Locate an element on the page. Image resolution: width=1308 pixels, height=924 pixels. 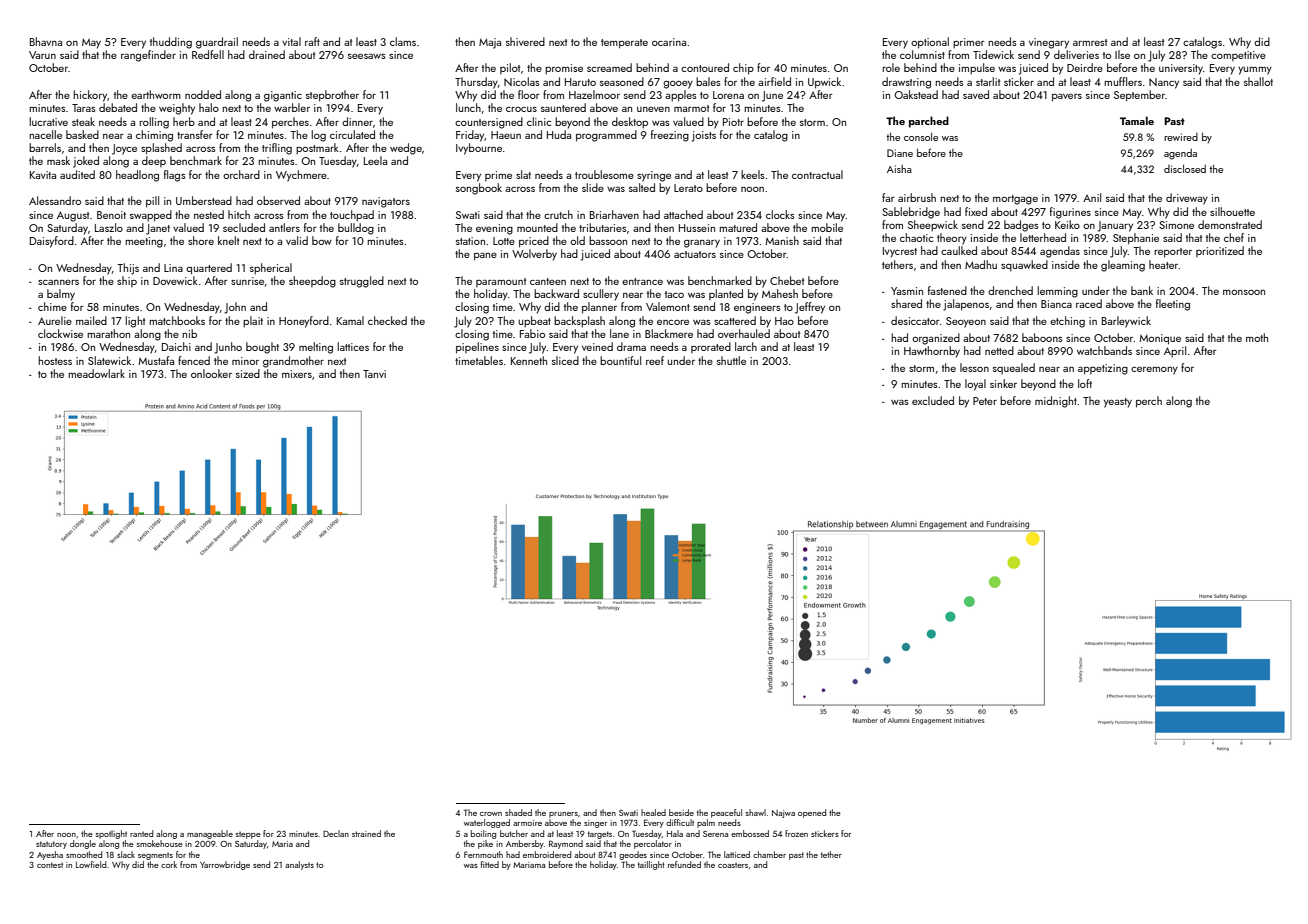
Bhavna is located at coordinates (46, 41).
